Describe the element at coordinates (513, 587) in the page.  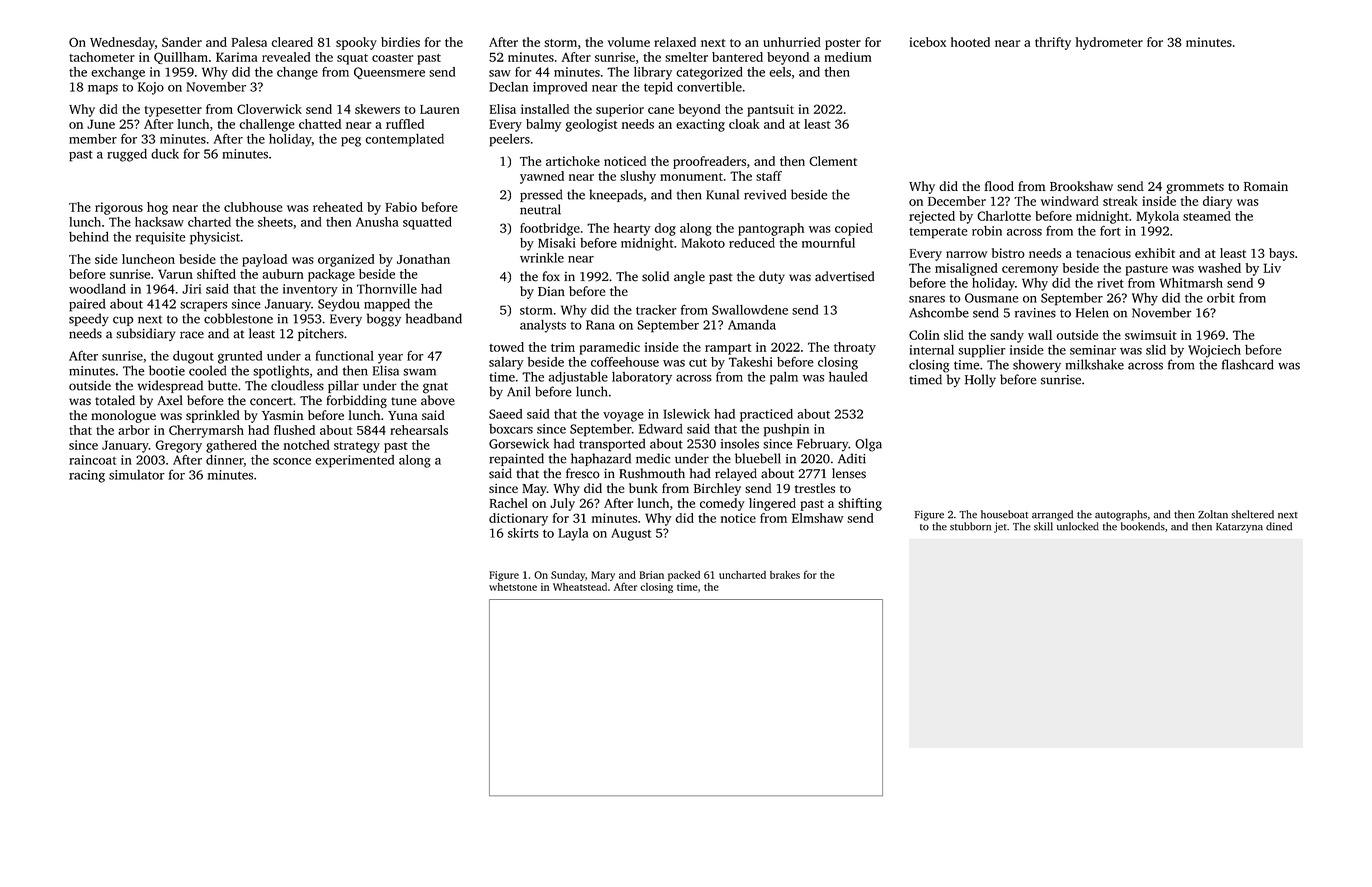
I see `whetstone` at that location.
